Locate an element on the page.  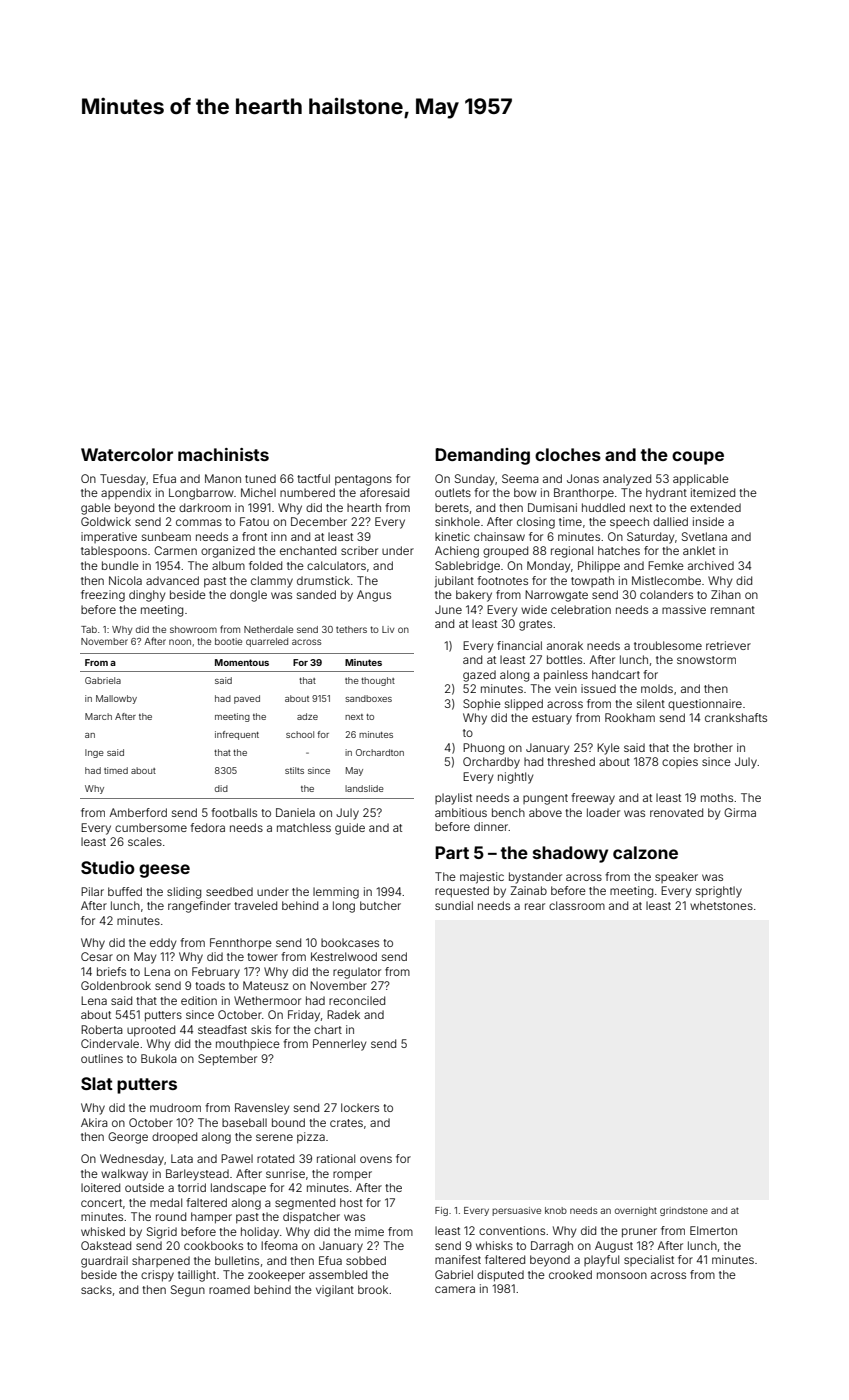
Elmerton is located at coordinates (713, 1230).
